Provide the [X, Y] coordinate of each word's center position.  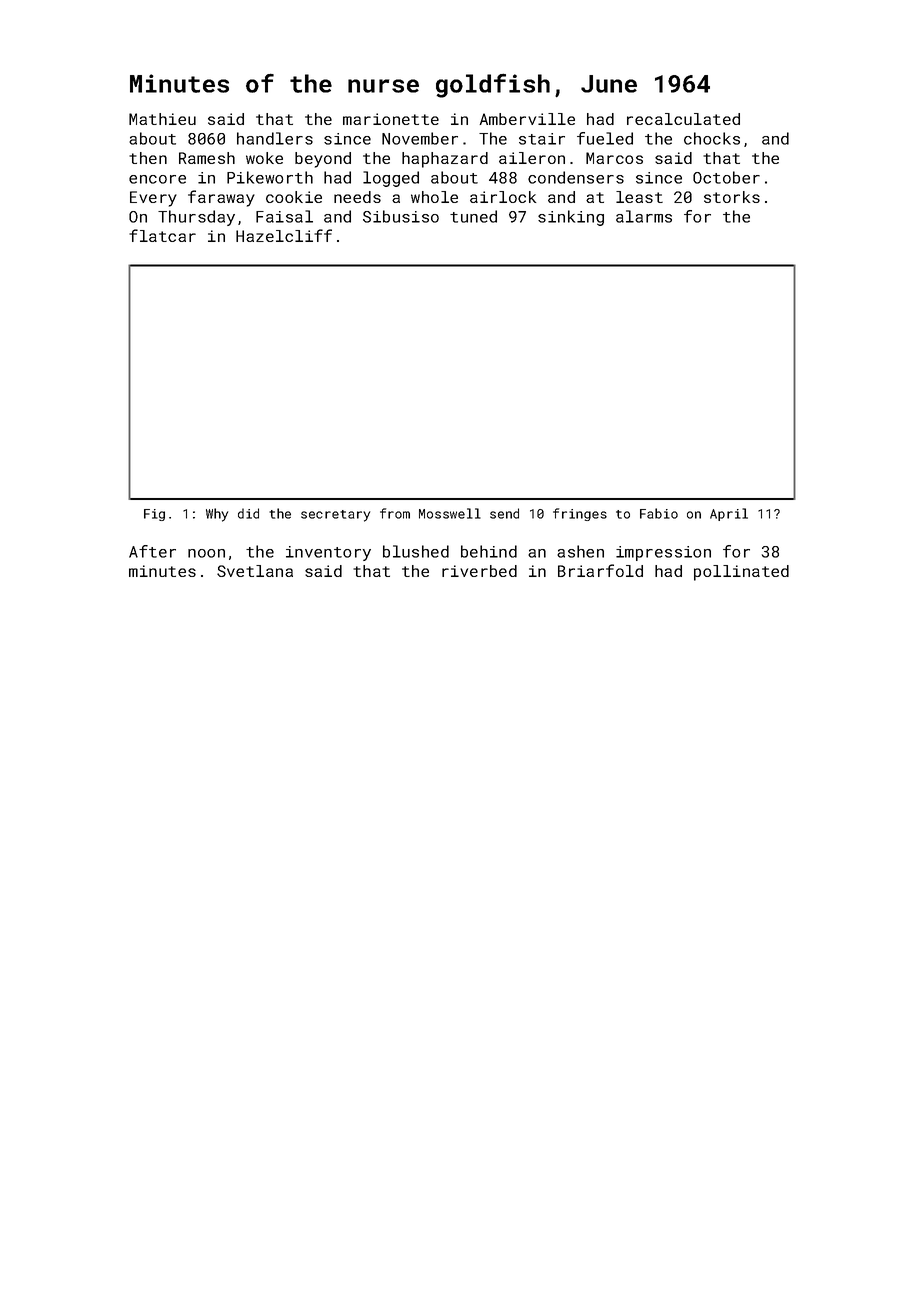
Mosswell [450, 513]
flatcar [162, 235]
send [504, 513]
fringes [580, 514]
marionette [391, 119]
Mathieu [162, 119]
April [729, 514]
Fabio [659, 513]
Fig [154, 515]
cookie [294, 197]
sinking [571, 218]
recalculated [683, 119]
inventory [328, 553]
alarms [644, 216]
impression [663, 553]
